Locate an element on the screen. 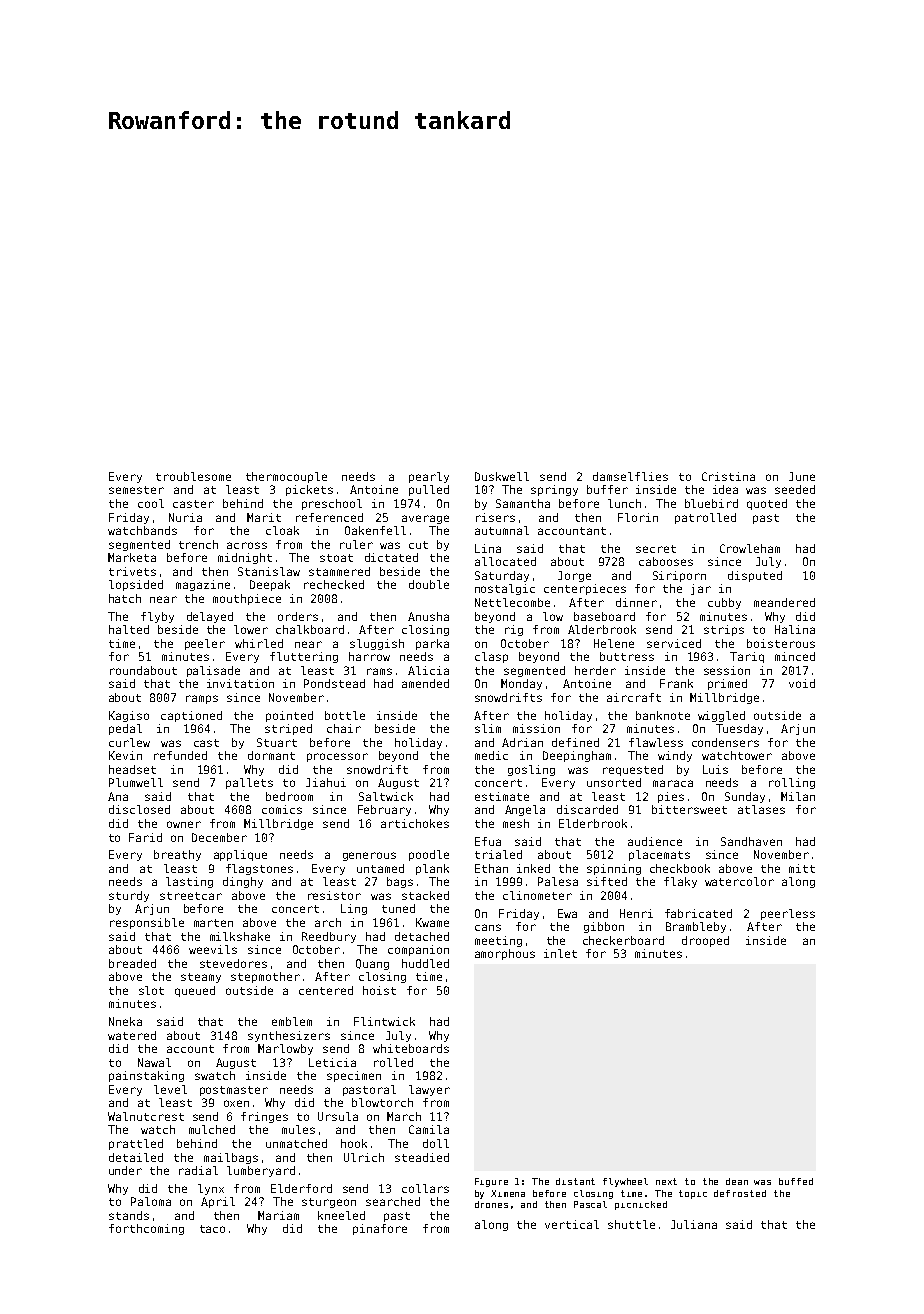 This screenshot has height=1314, width=924. stammered is located at coordinates (339, 571).
